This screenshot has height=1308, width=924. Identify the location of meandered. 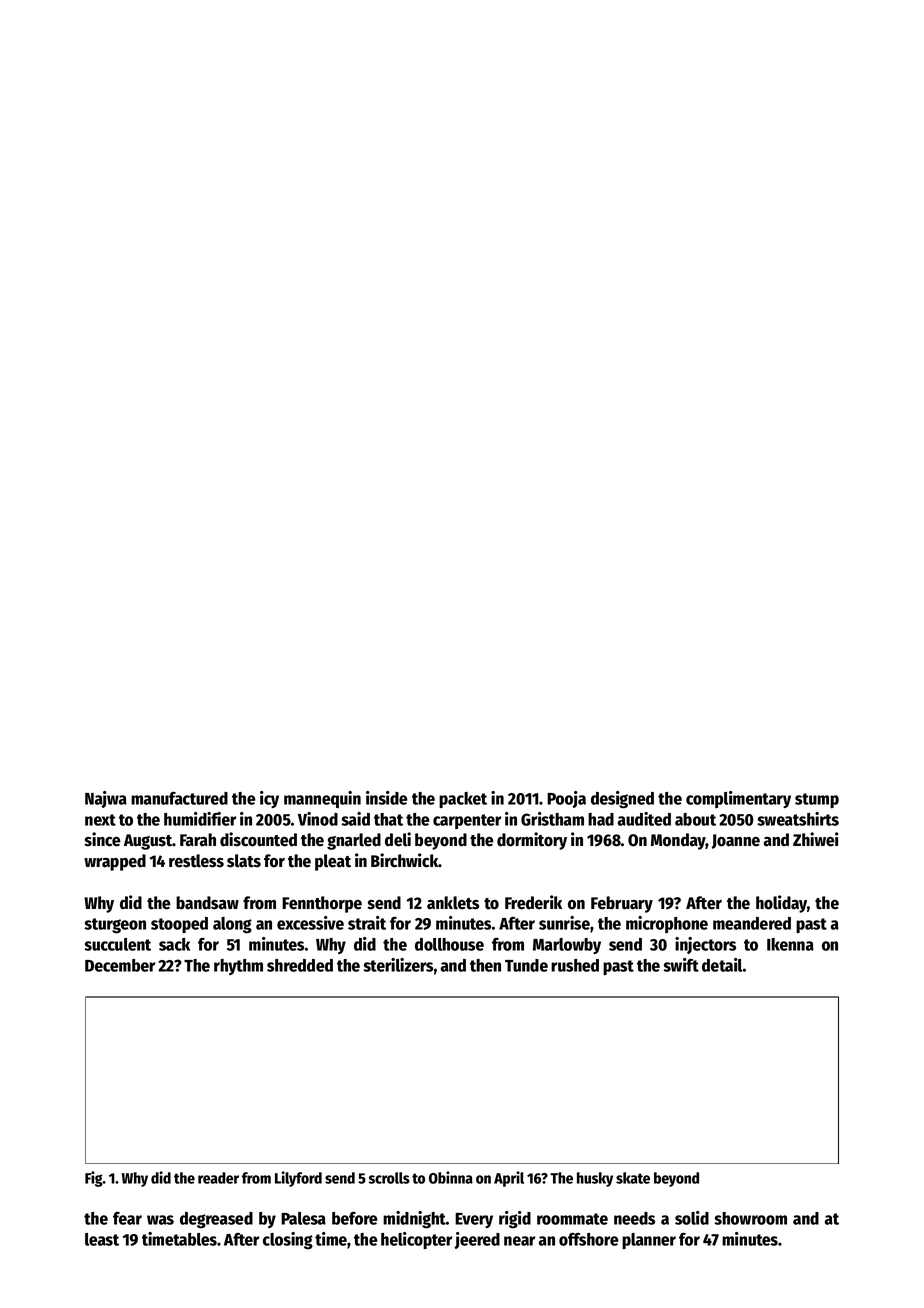
(752, 923).
